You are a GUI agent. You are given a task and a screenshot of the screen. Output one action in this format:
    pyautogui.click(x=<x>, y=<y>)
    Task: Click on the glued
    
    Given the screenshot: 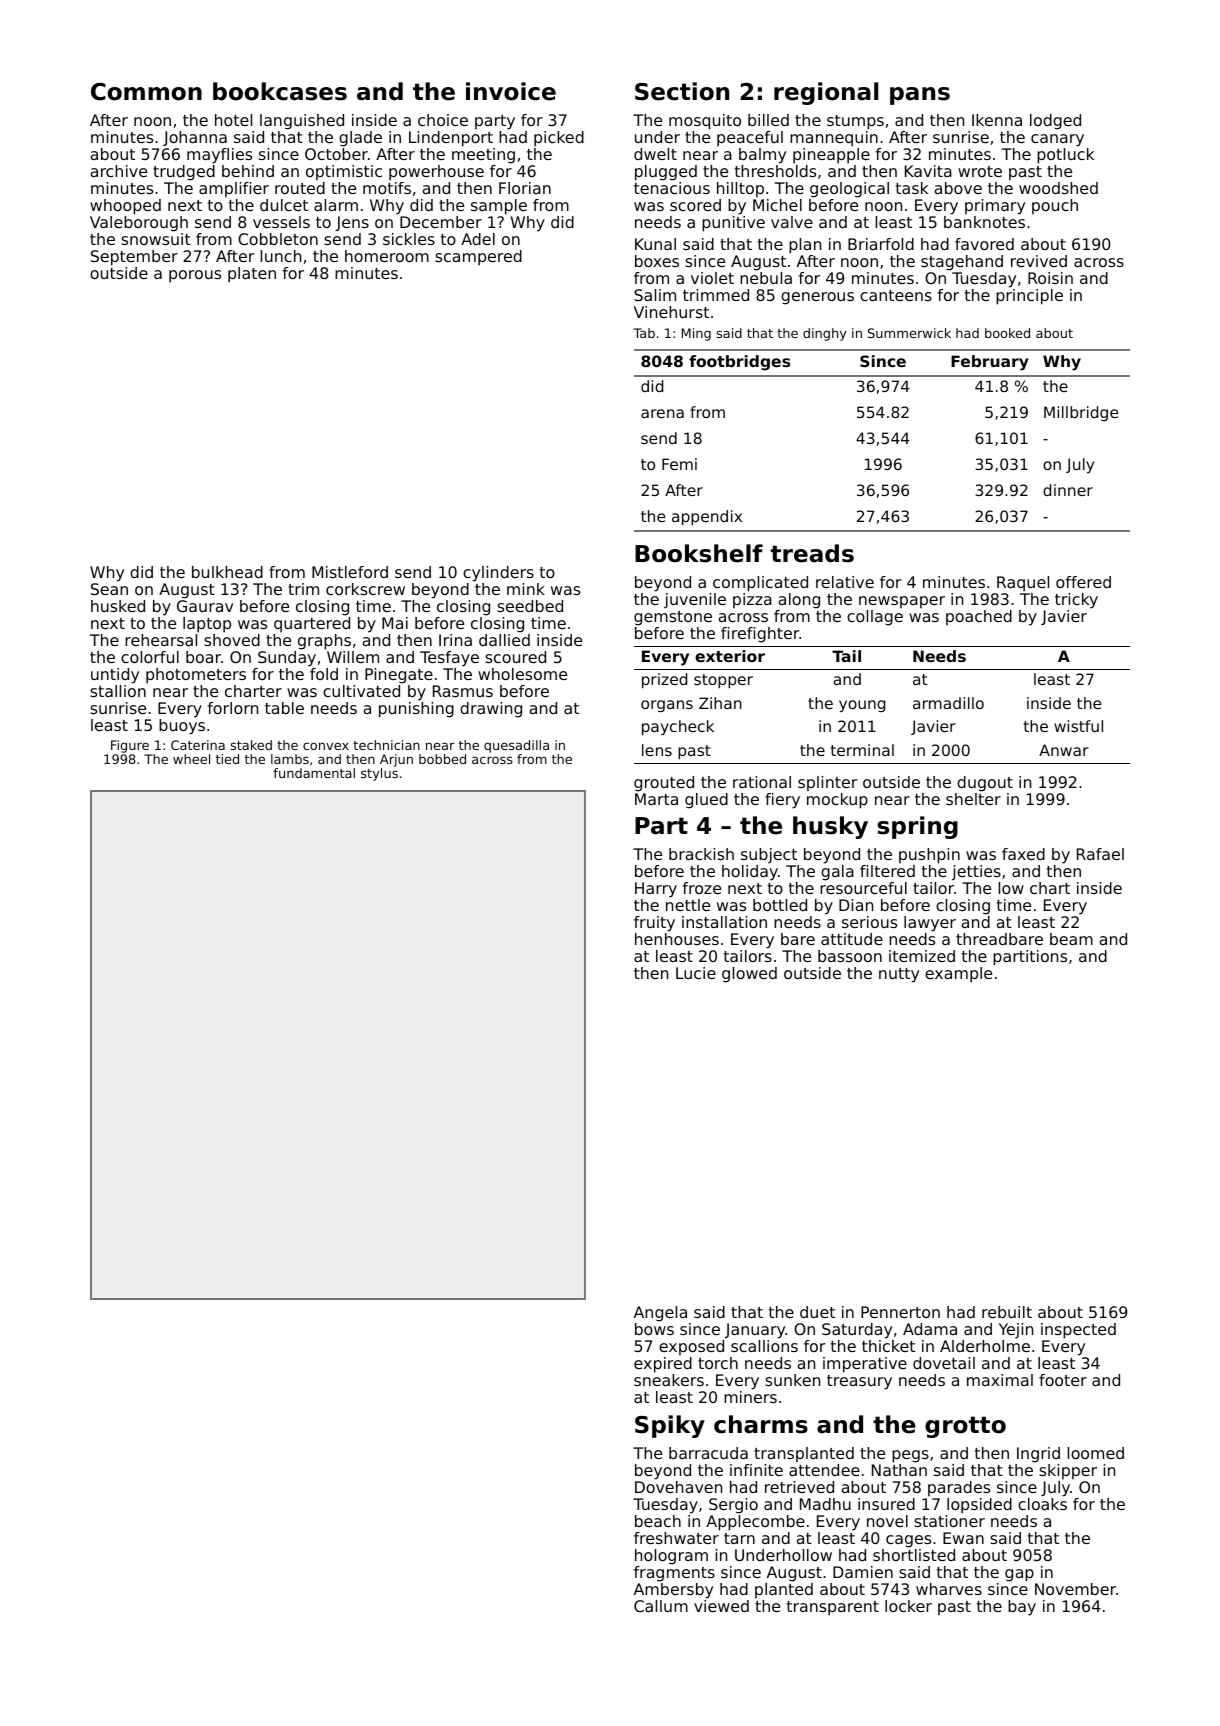 What is the action you would take?
    pyautogui.click(x=706, y=801)
